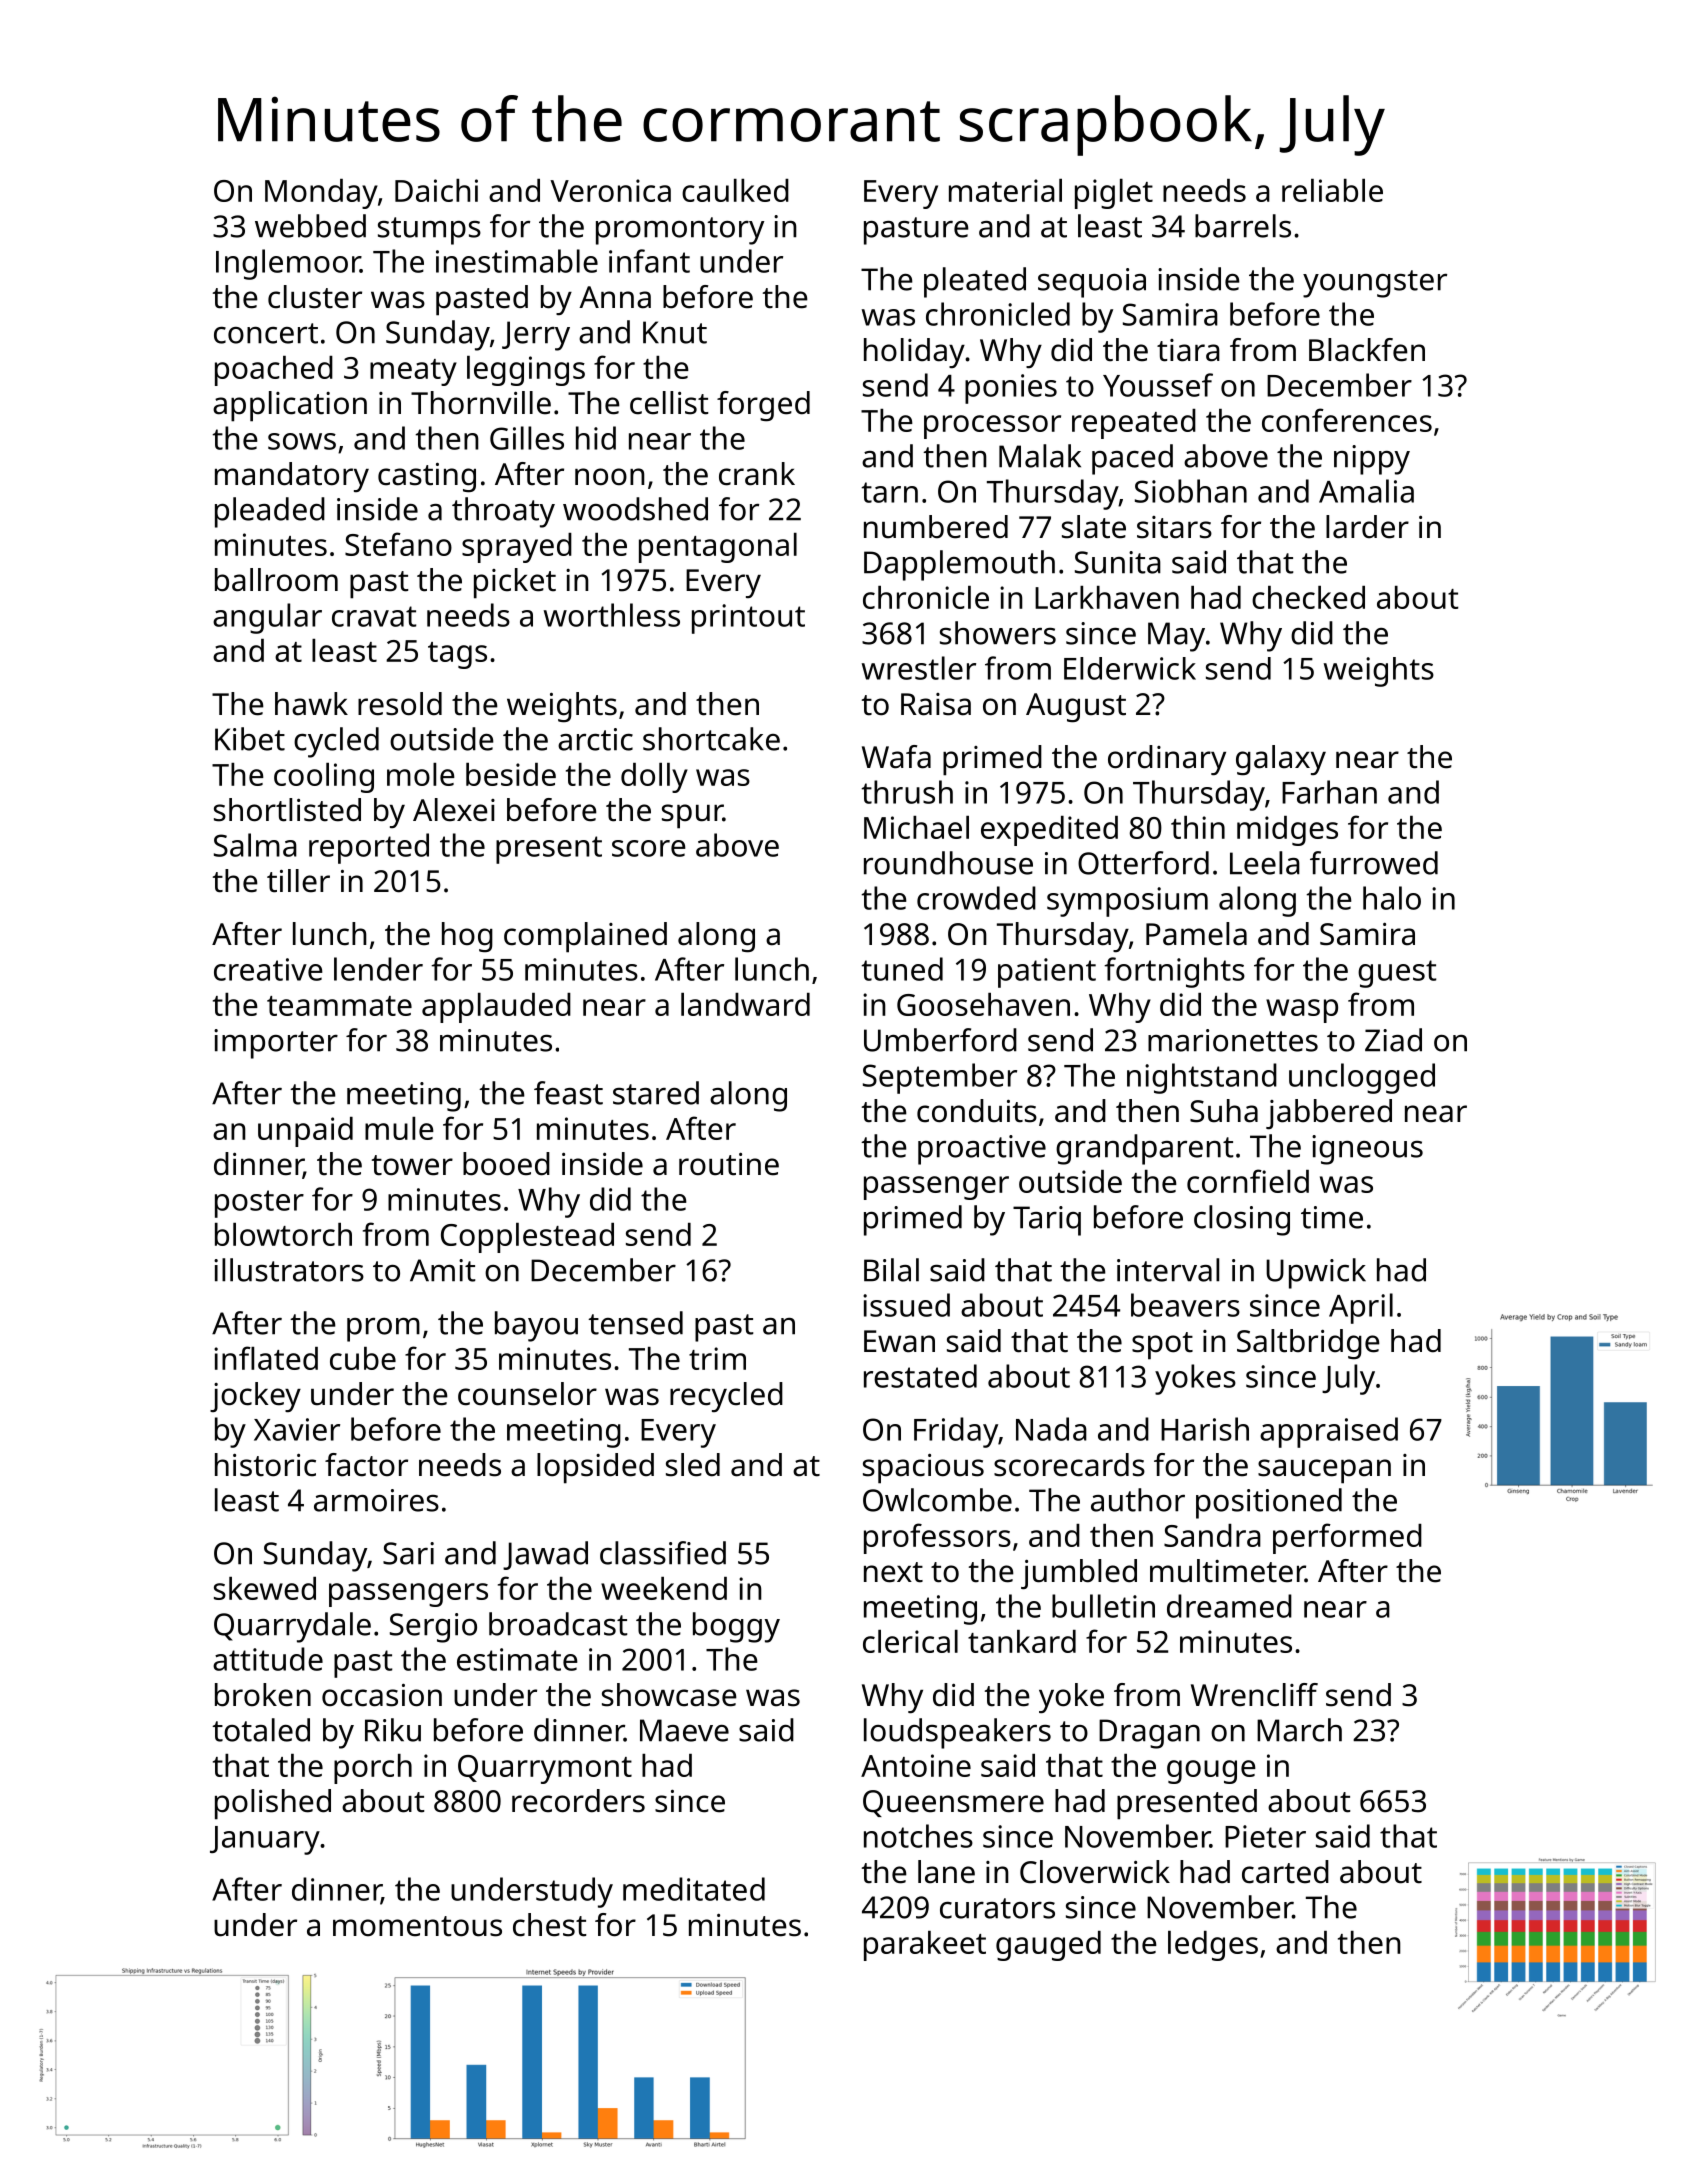  What do you see at coordinates (339, 1006) in the page?
I see `teammate` at bounding box center [339, 1006].
